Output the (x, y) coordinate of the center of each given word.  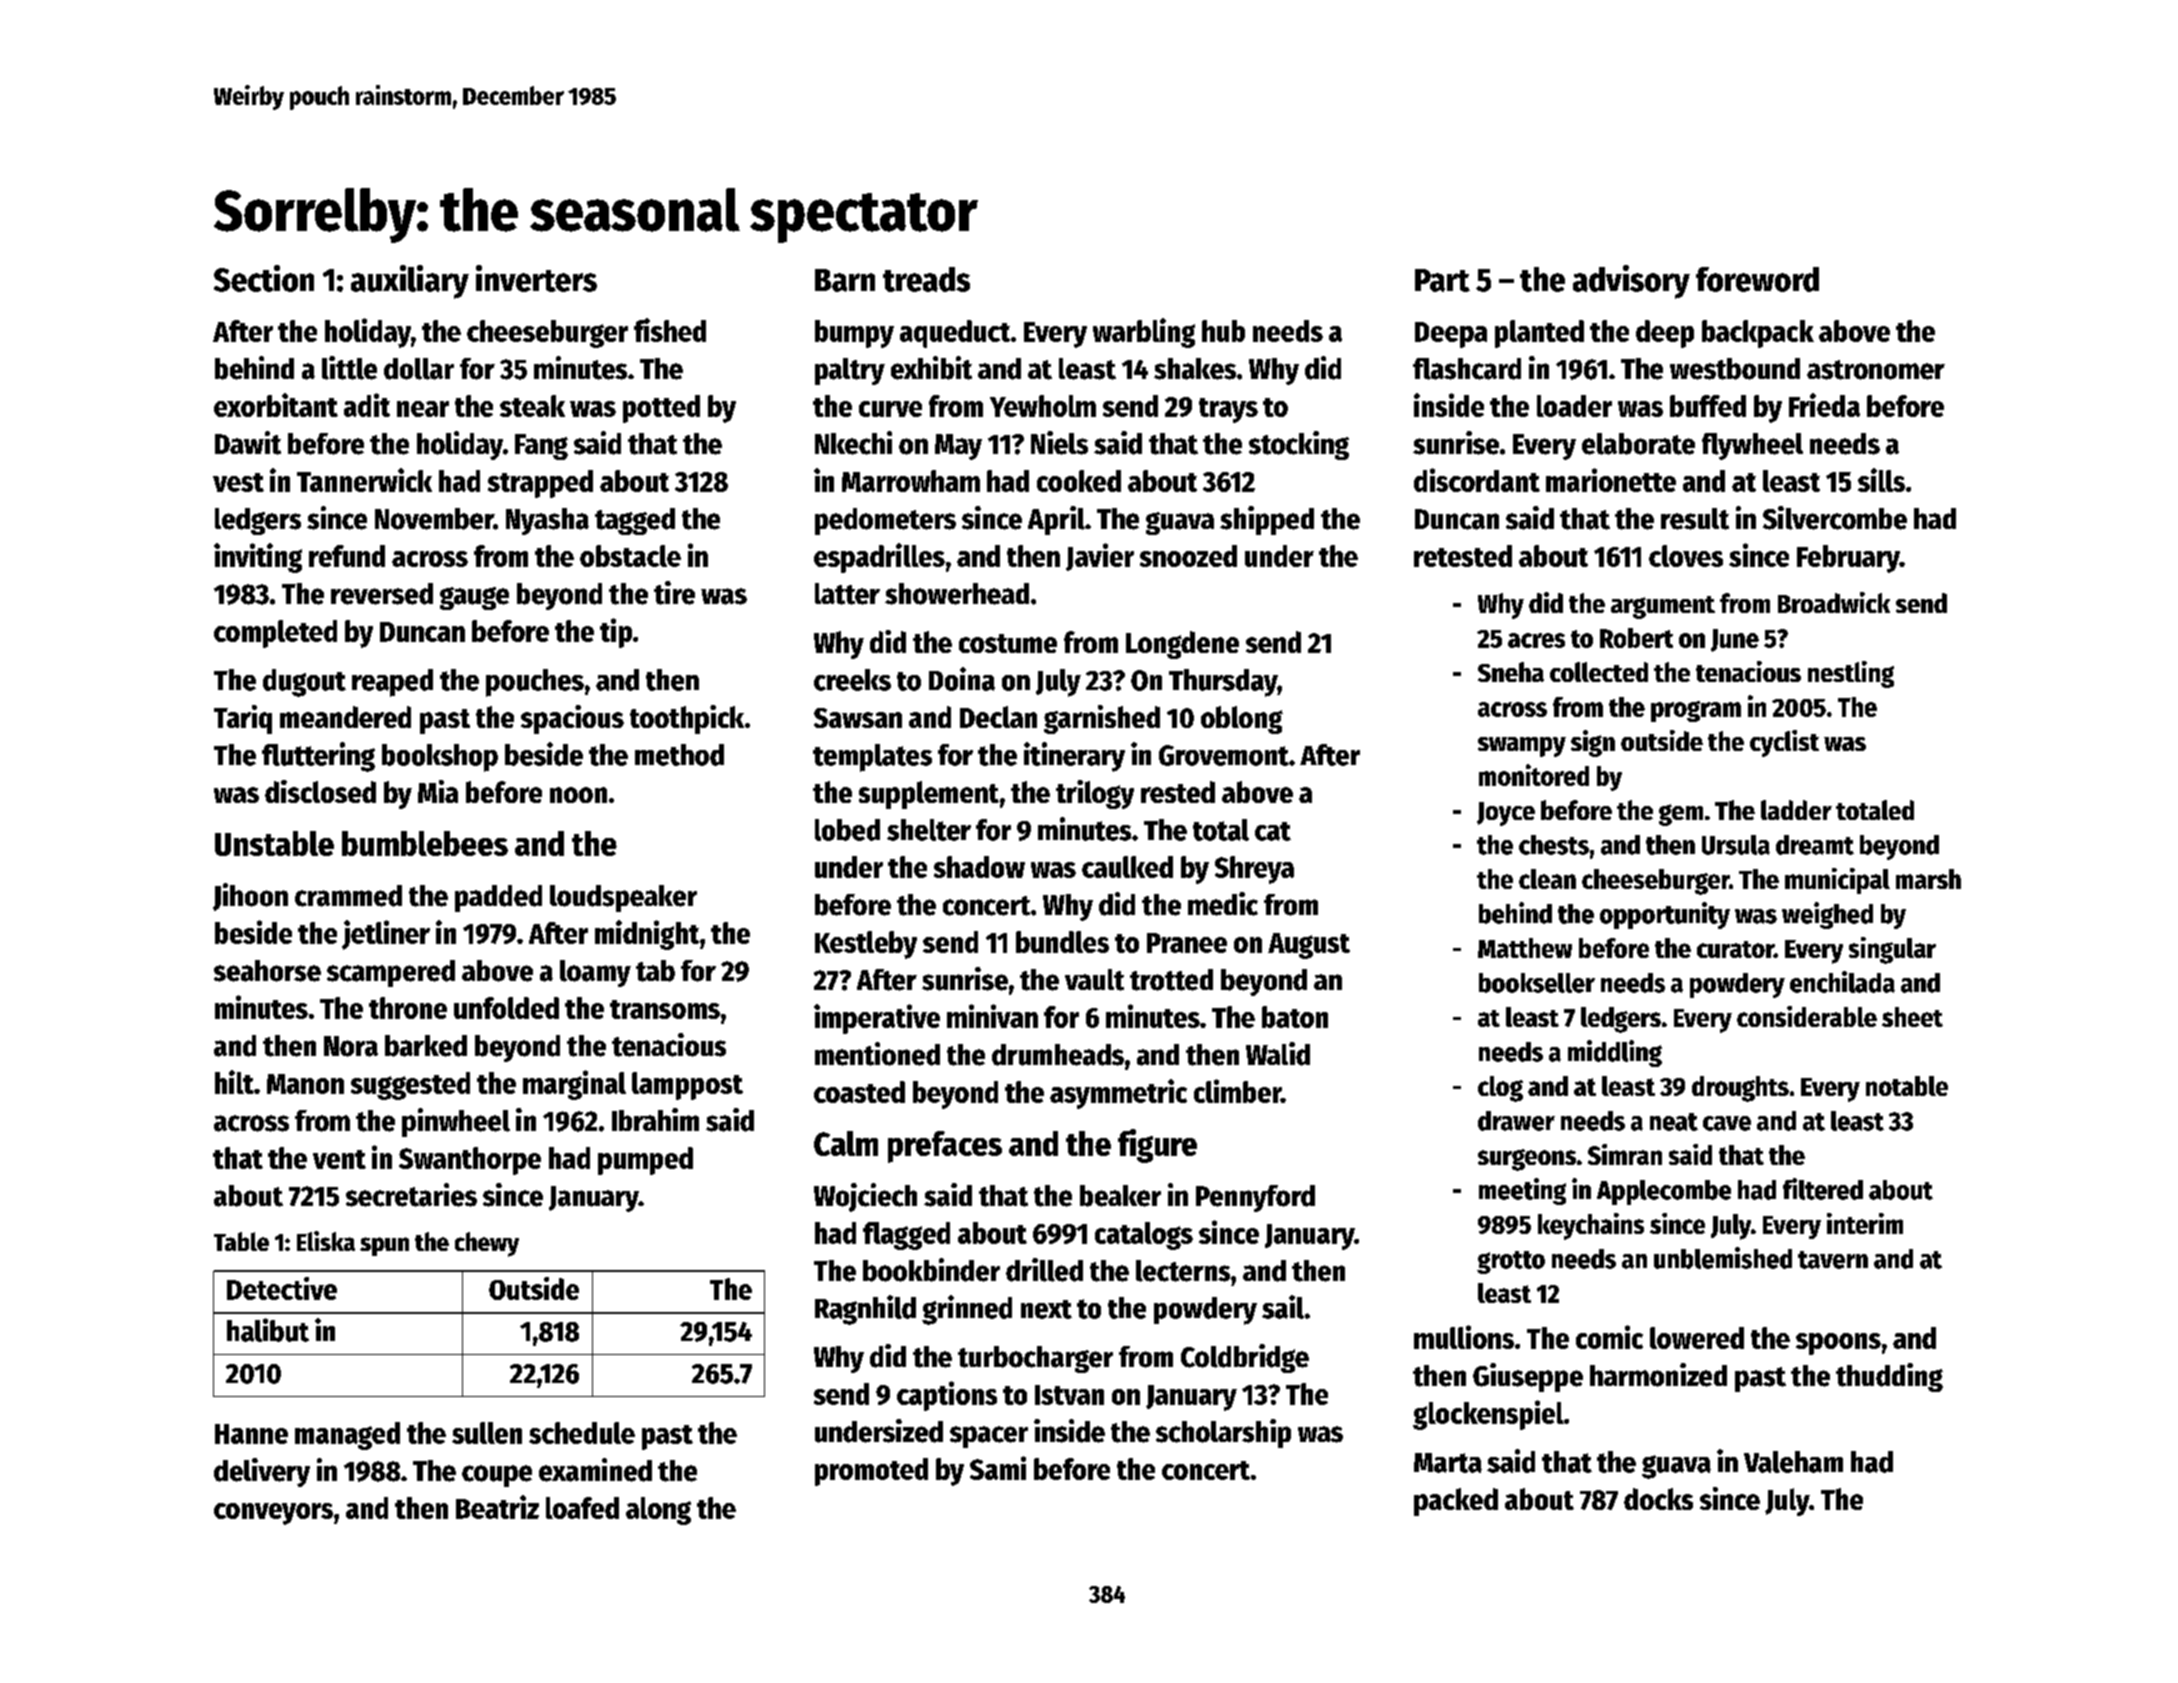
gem (1681, 815)
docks (1658, 1499)
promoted (871, 1472)
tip (616, 633)
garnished (1102, 719)
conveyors (273, 1514)
